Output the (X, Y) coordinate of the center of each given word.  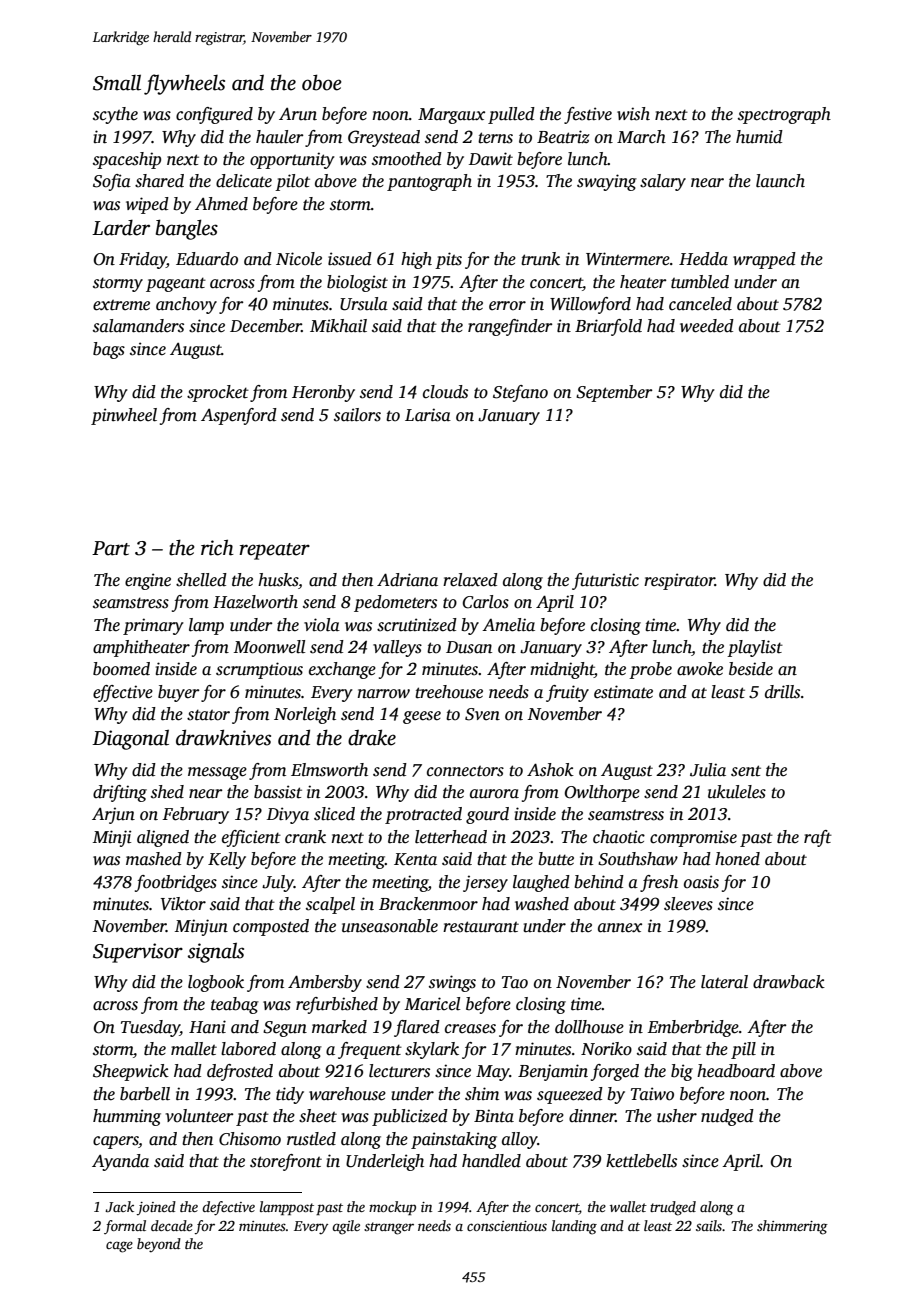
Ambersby (325, 983)
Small (117, 82)
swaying (607, 182)
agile (346, 1227)
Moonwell (269, 647)
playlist (755, 648)
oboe (322, 82)
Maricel (432, 1004)
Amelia (508, 625)
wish (633, 114)
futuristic (605, 581)
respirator (679, 581)
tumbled (700, 282)
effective (123, 693)
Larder (121, 227)
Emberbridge (693, 1028)
